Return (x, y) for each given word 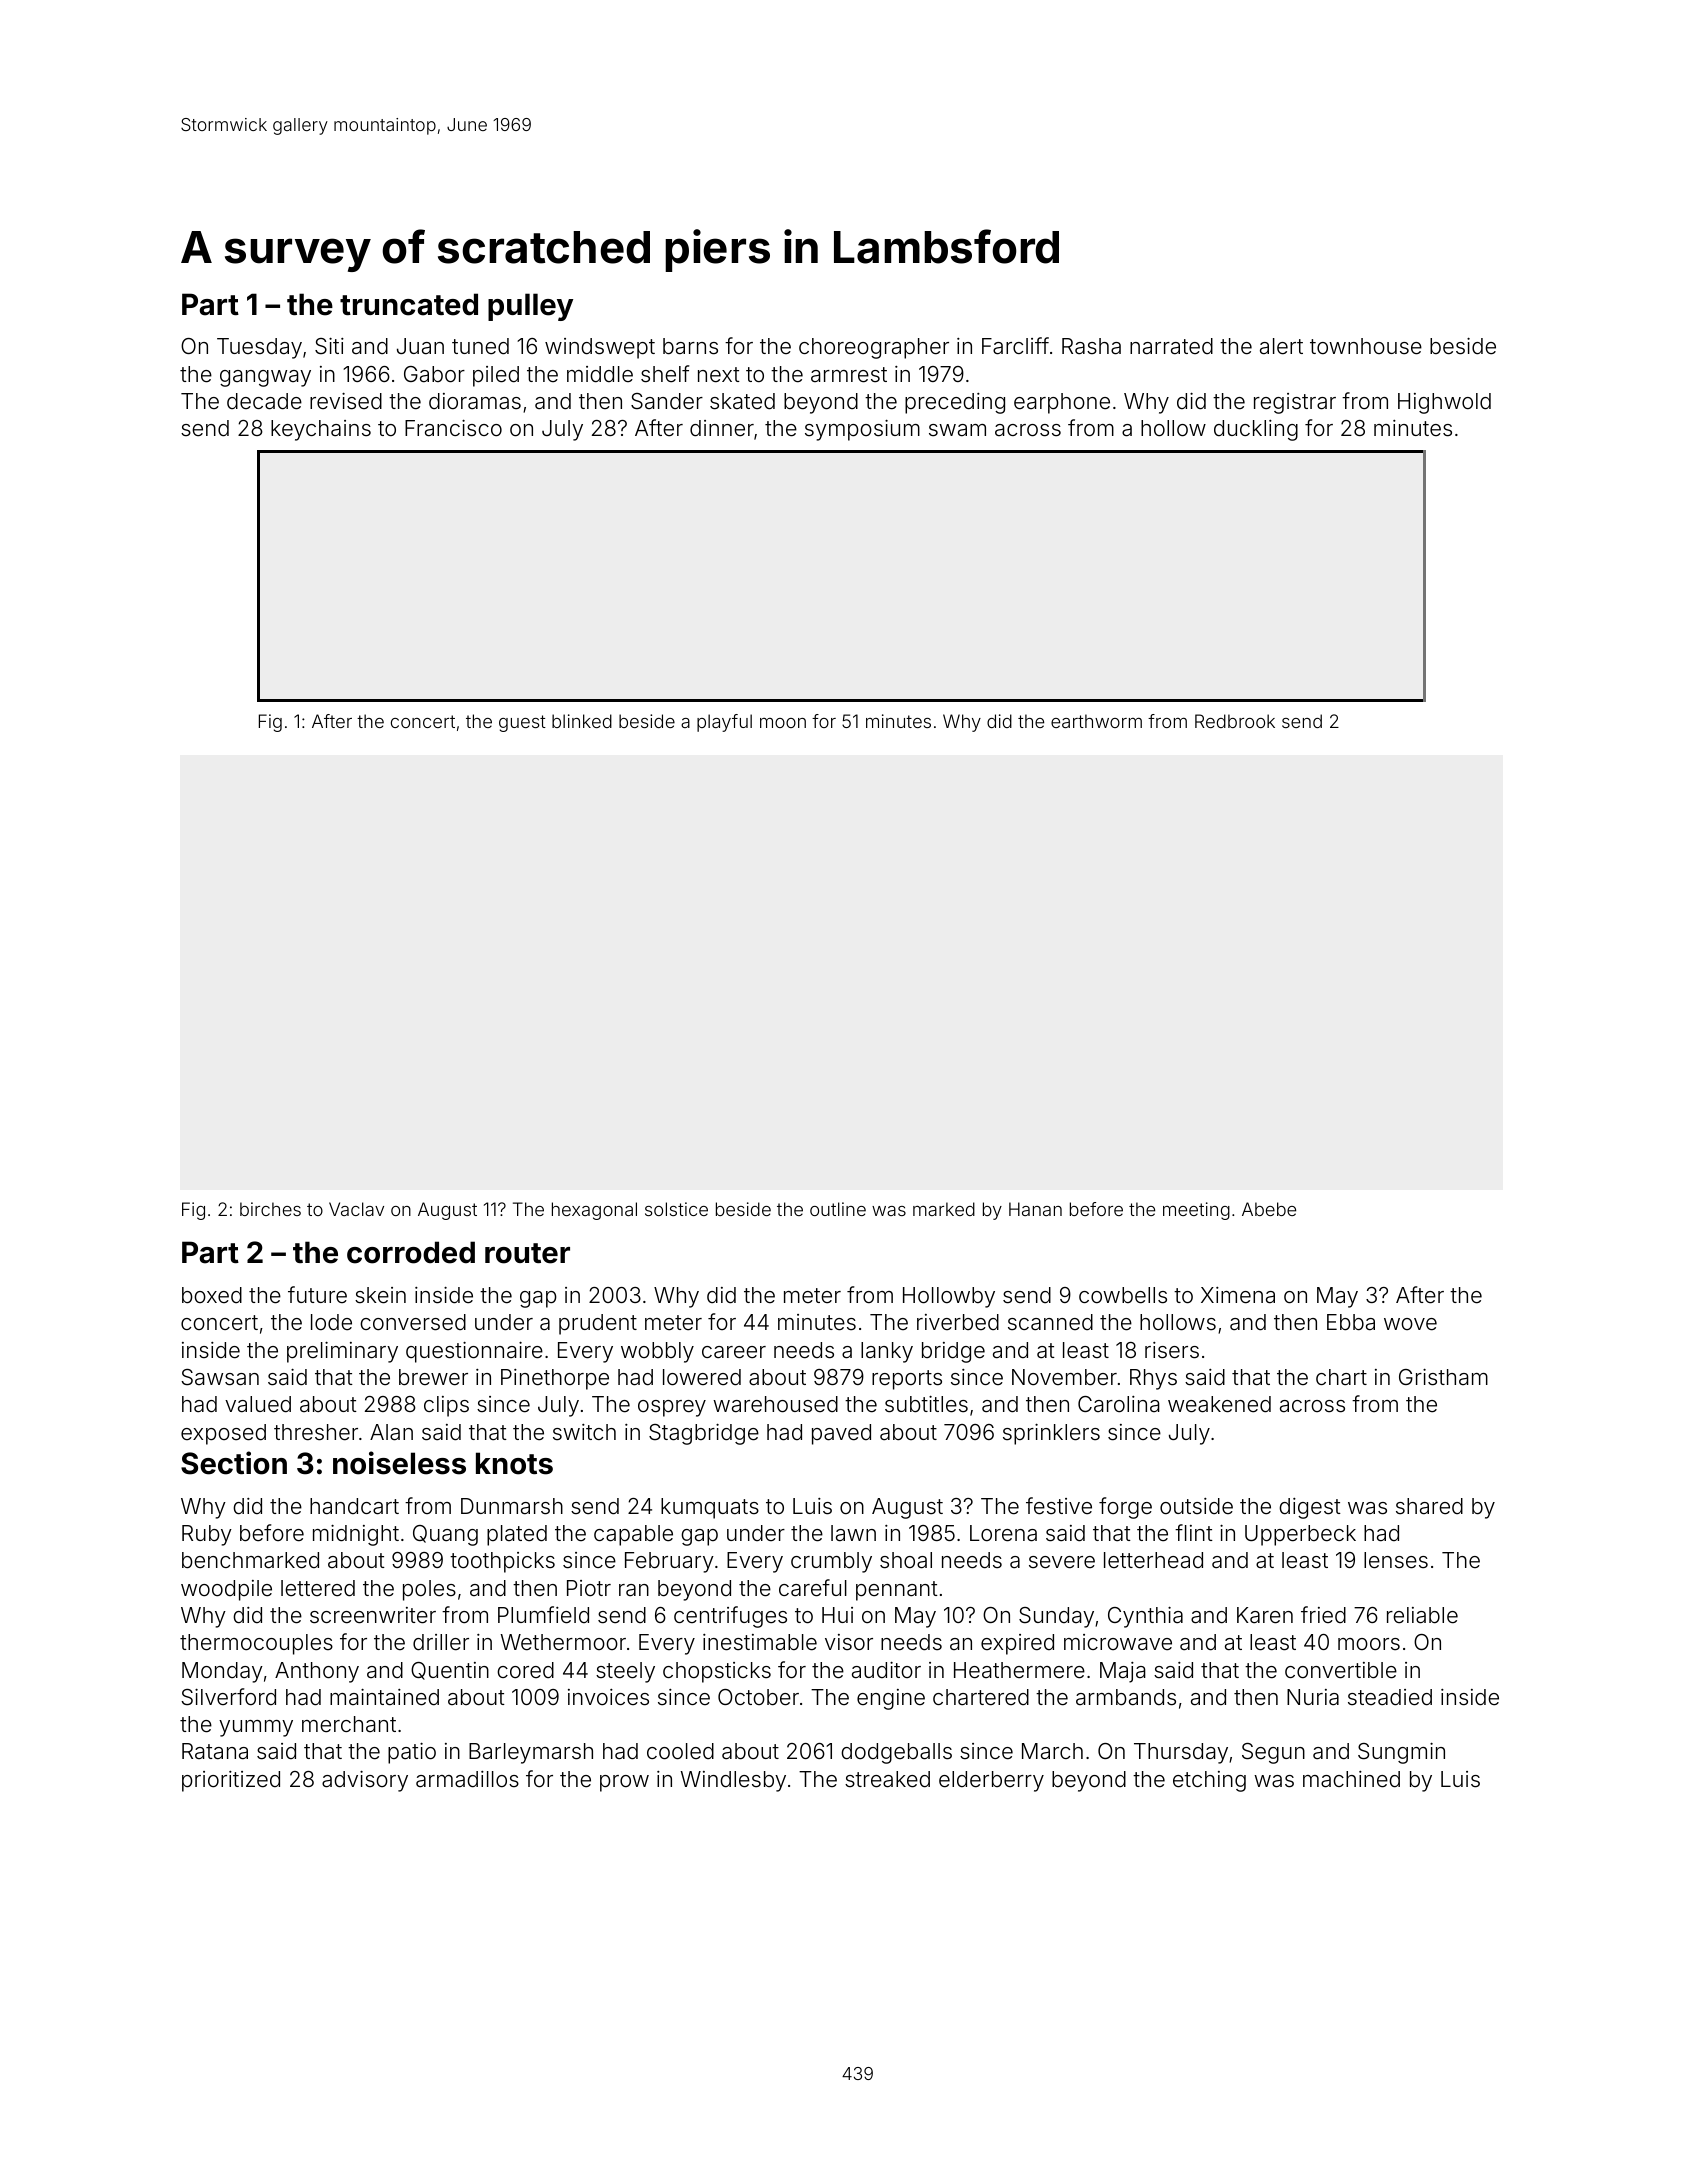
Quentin (450, 1671)
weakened (1219, 1404)
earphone (1062, 403)
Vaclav (356, 1209)
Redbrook (1235, 721)
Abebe (1269, 1209)
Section (234, 1463)
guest (522, 723)
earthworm (1096, 721)
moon (783, 723)
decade (264, 401)
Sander (667, 401)
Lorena (1003, 1533)
